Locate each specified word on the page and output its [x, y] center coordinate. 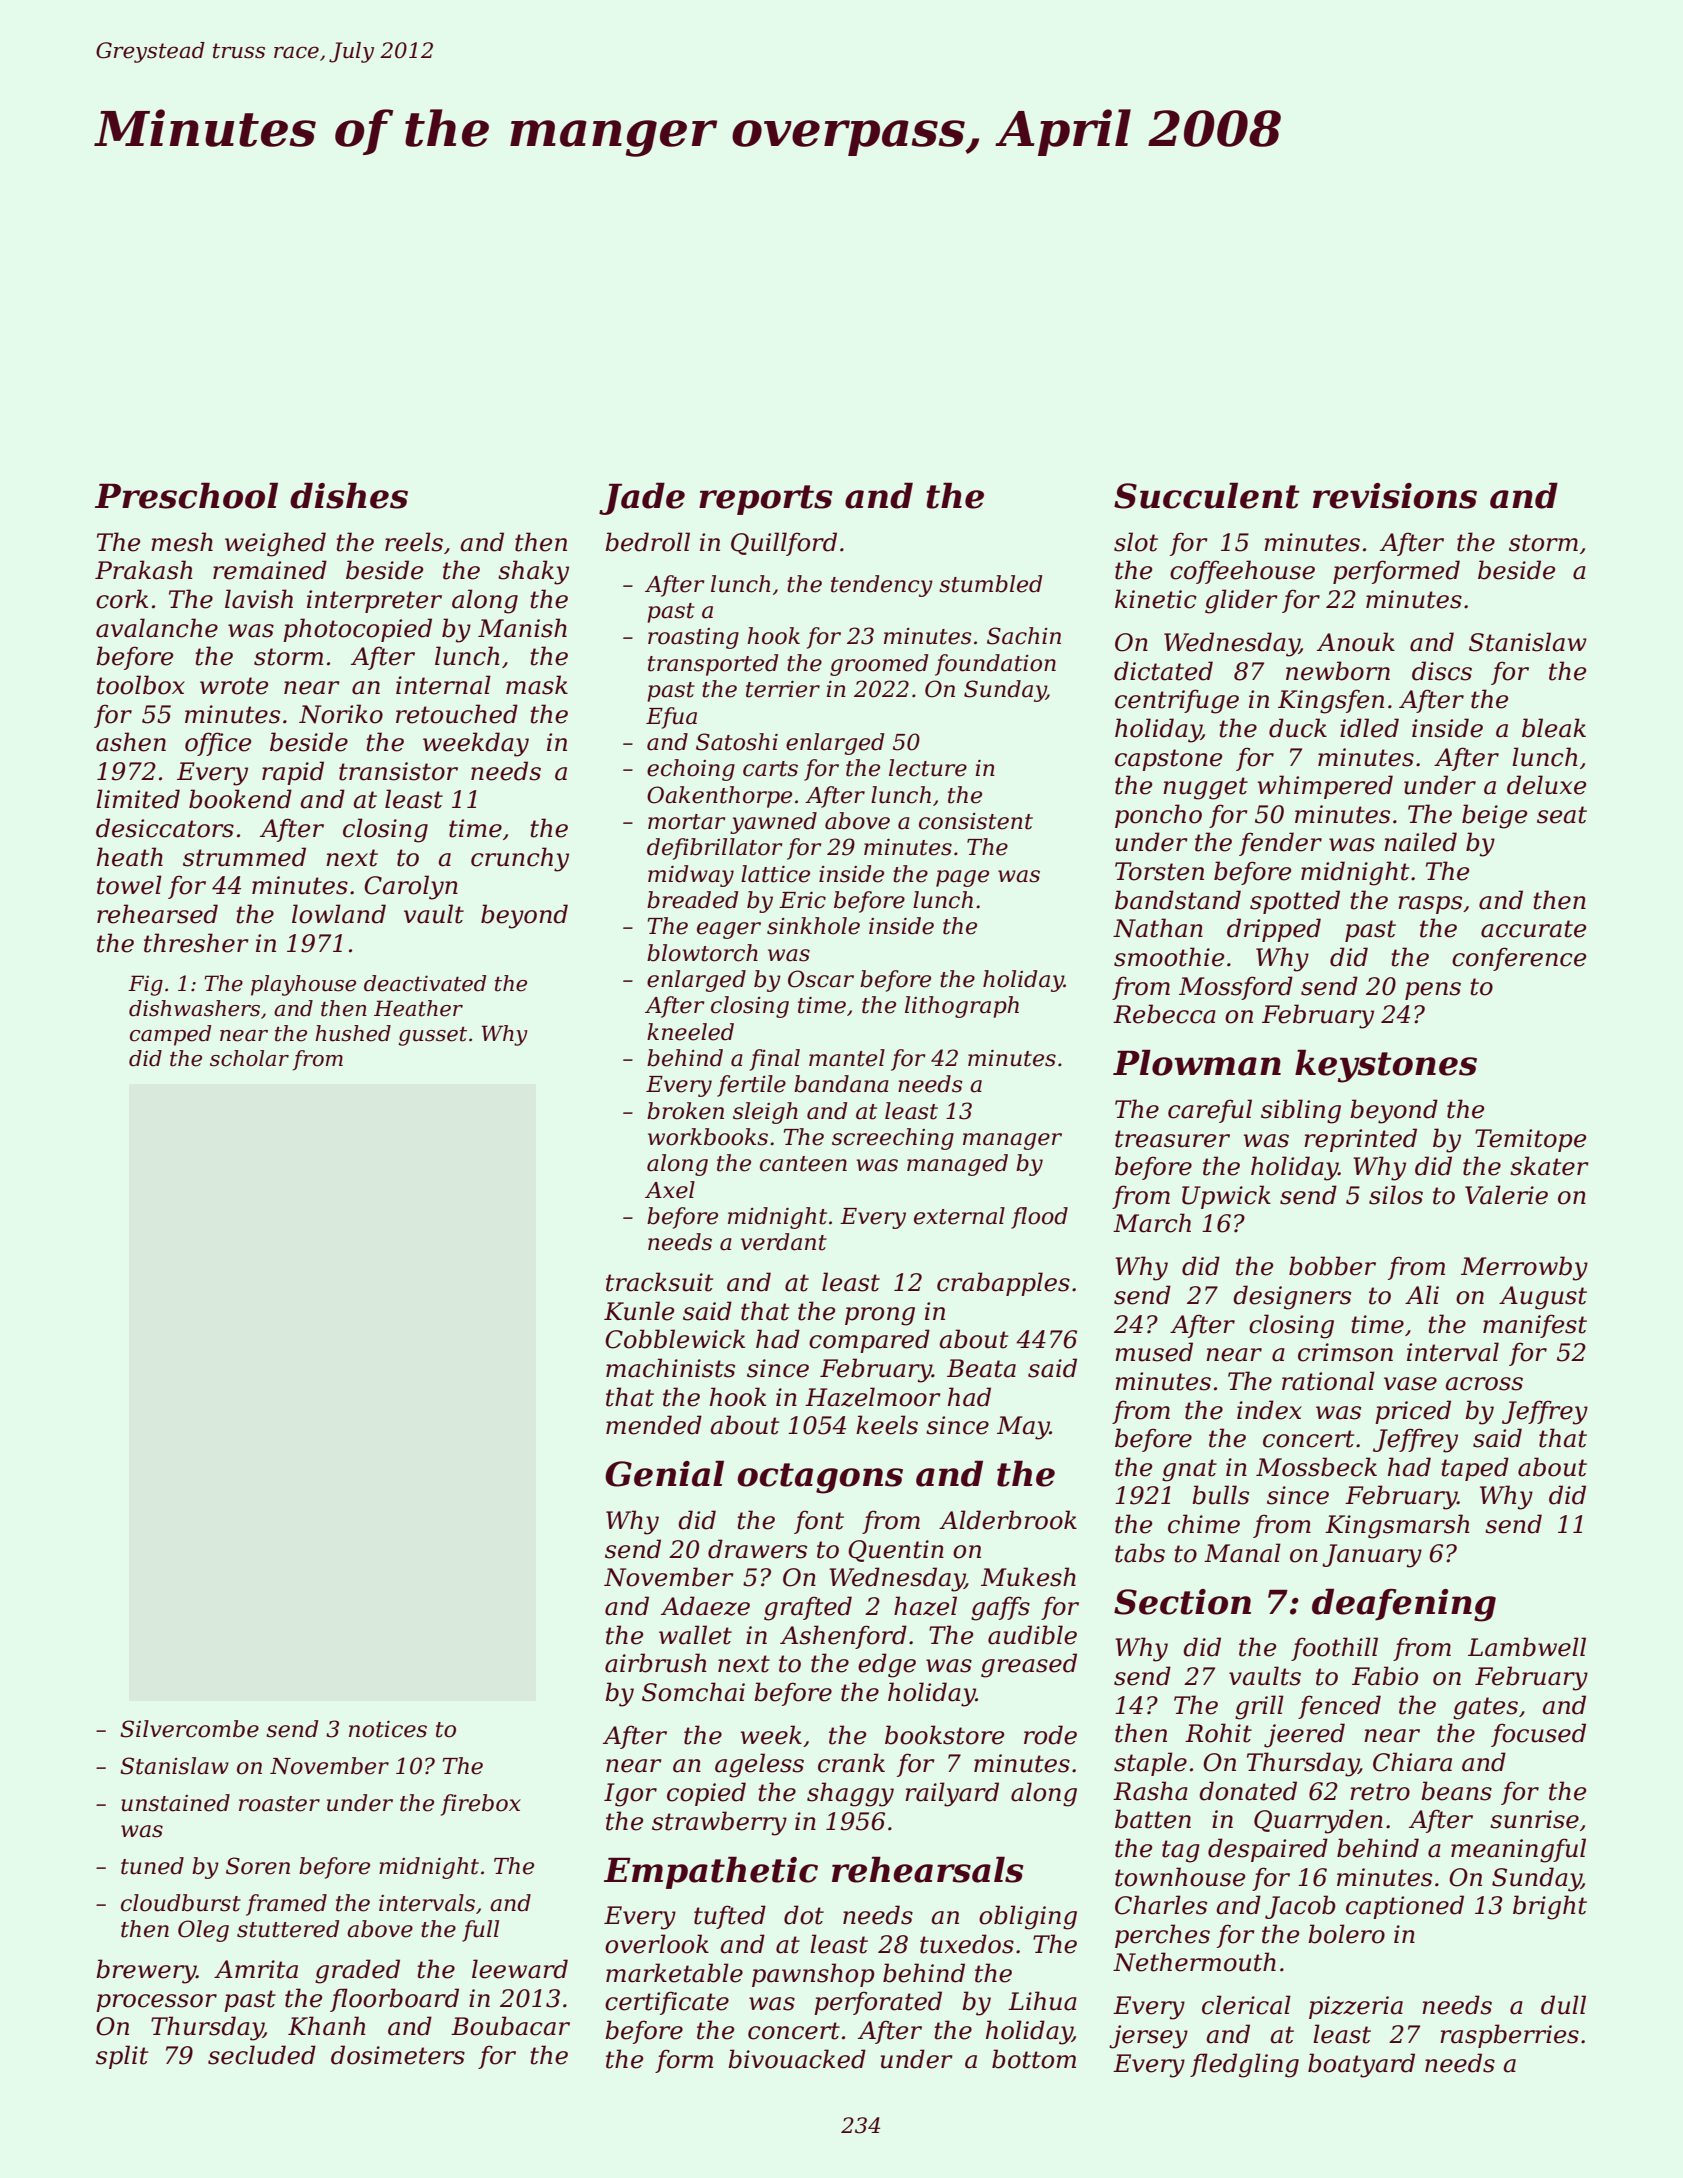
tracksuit [659, 1282]
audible [1032, 1635]
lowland [339, 914]
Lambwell [1527, 1647]
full [480, 1931]
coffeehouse [1242, 572]
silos [1396, 1195]
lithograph [962, 1007]
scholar [249, 1058]
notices [388, 1729]
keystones [1386, 1066]
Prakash [143, 570]
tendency [882, 586]
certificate [667, 2003]
